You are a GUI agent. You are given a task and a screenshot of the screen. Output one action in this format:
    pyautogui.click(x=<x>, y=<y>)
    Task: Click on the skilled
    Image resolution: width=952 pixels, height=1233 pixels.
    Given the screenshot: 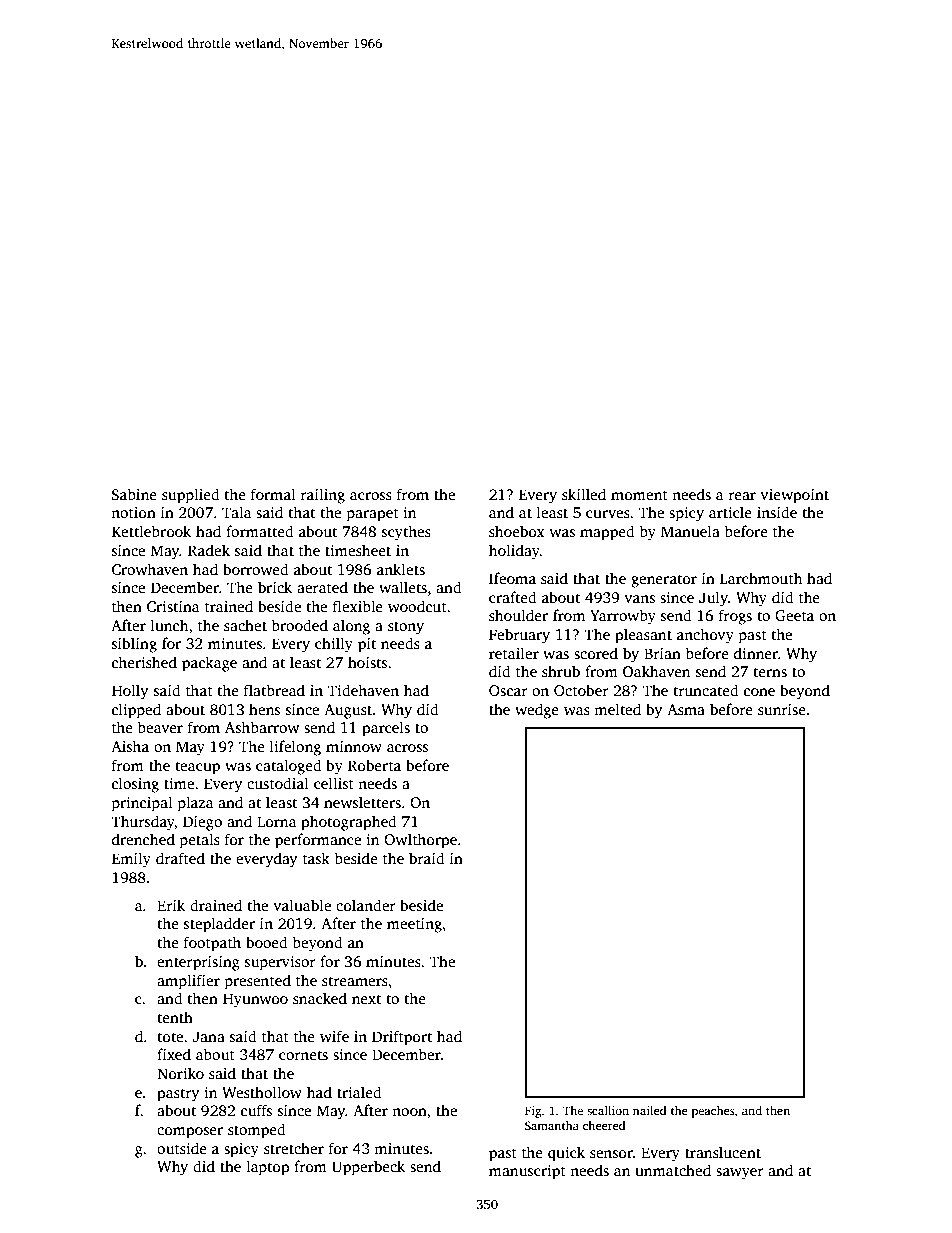 What is the action you would take?
    pyautogui.click(x=584, y=494)
